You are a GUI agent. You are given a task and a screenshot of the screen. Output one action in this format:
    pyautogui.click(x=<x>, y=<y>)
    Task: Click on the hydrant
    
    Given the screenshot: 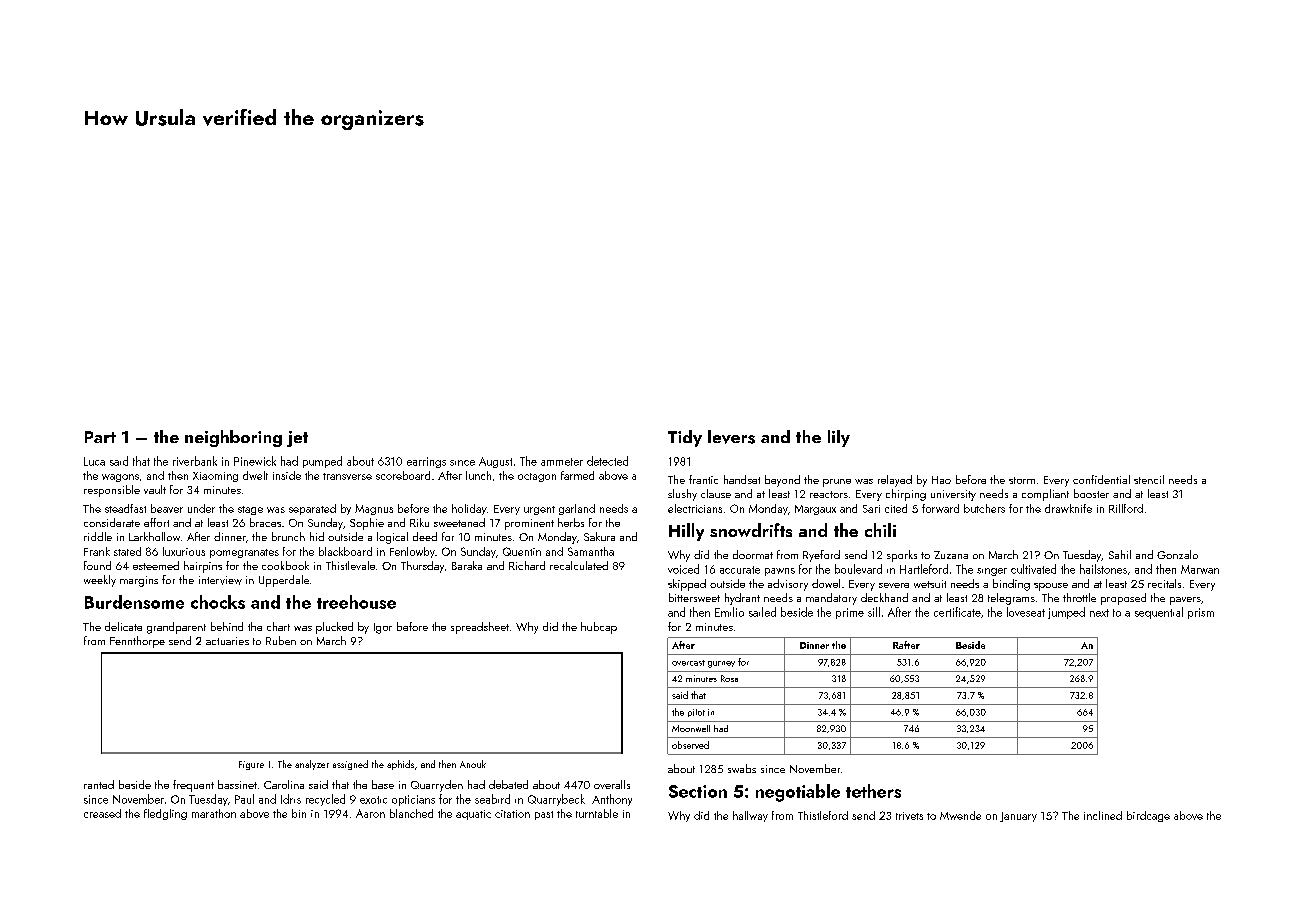 What is the action you would take?
    pyautogui.click(x=742, y=599)
